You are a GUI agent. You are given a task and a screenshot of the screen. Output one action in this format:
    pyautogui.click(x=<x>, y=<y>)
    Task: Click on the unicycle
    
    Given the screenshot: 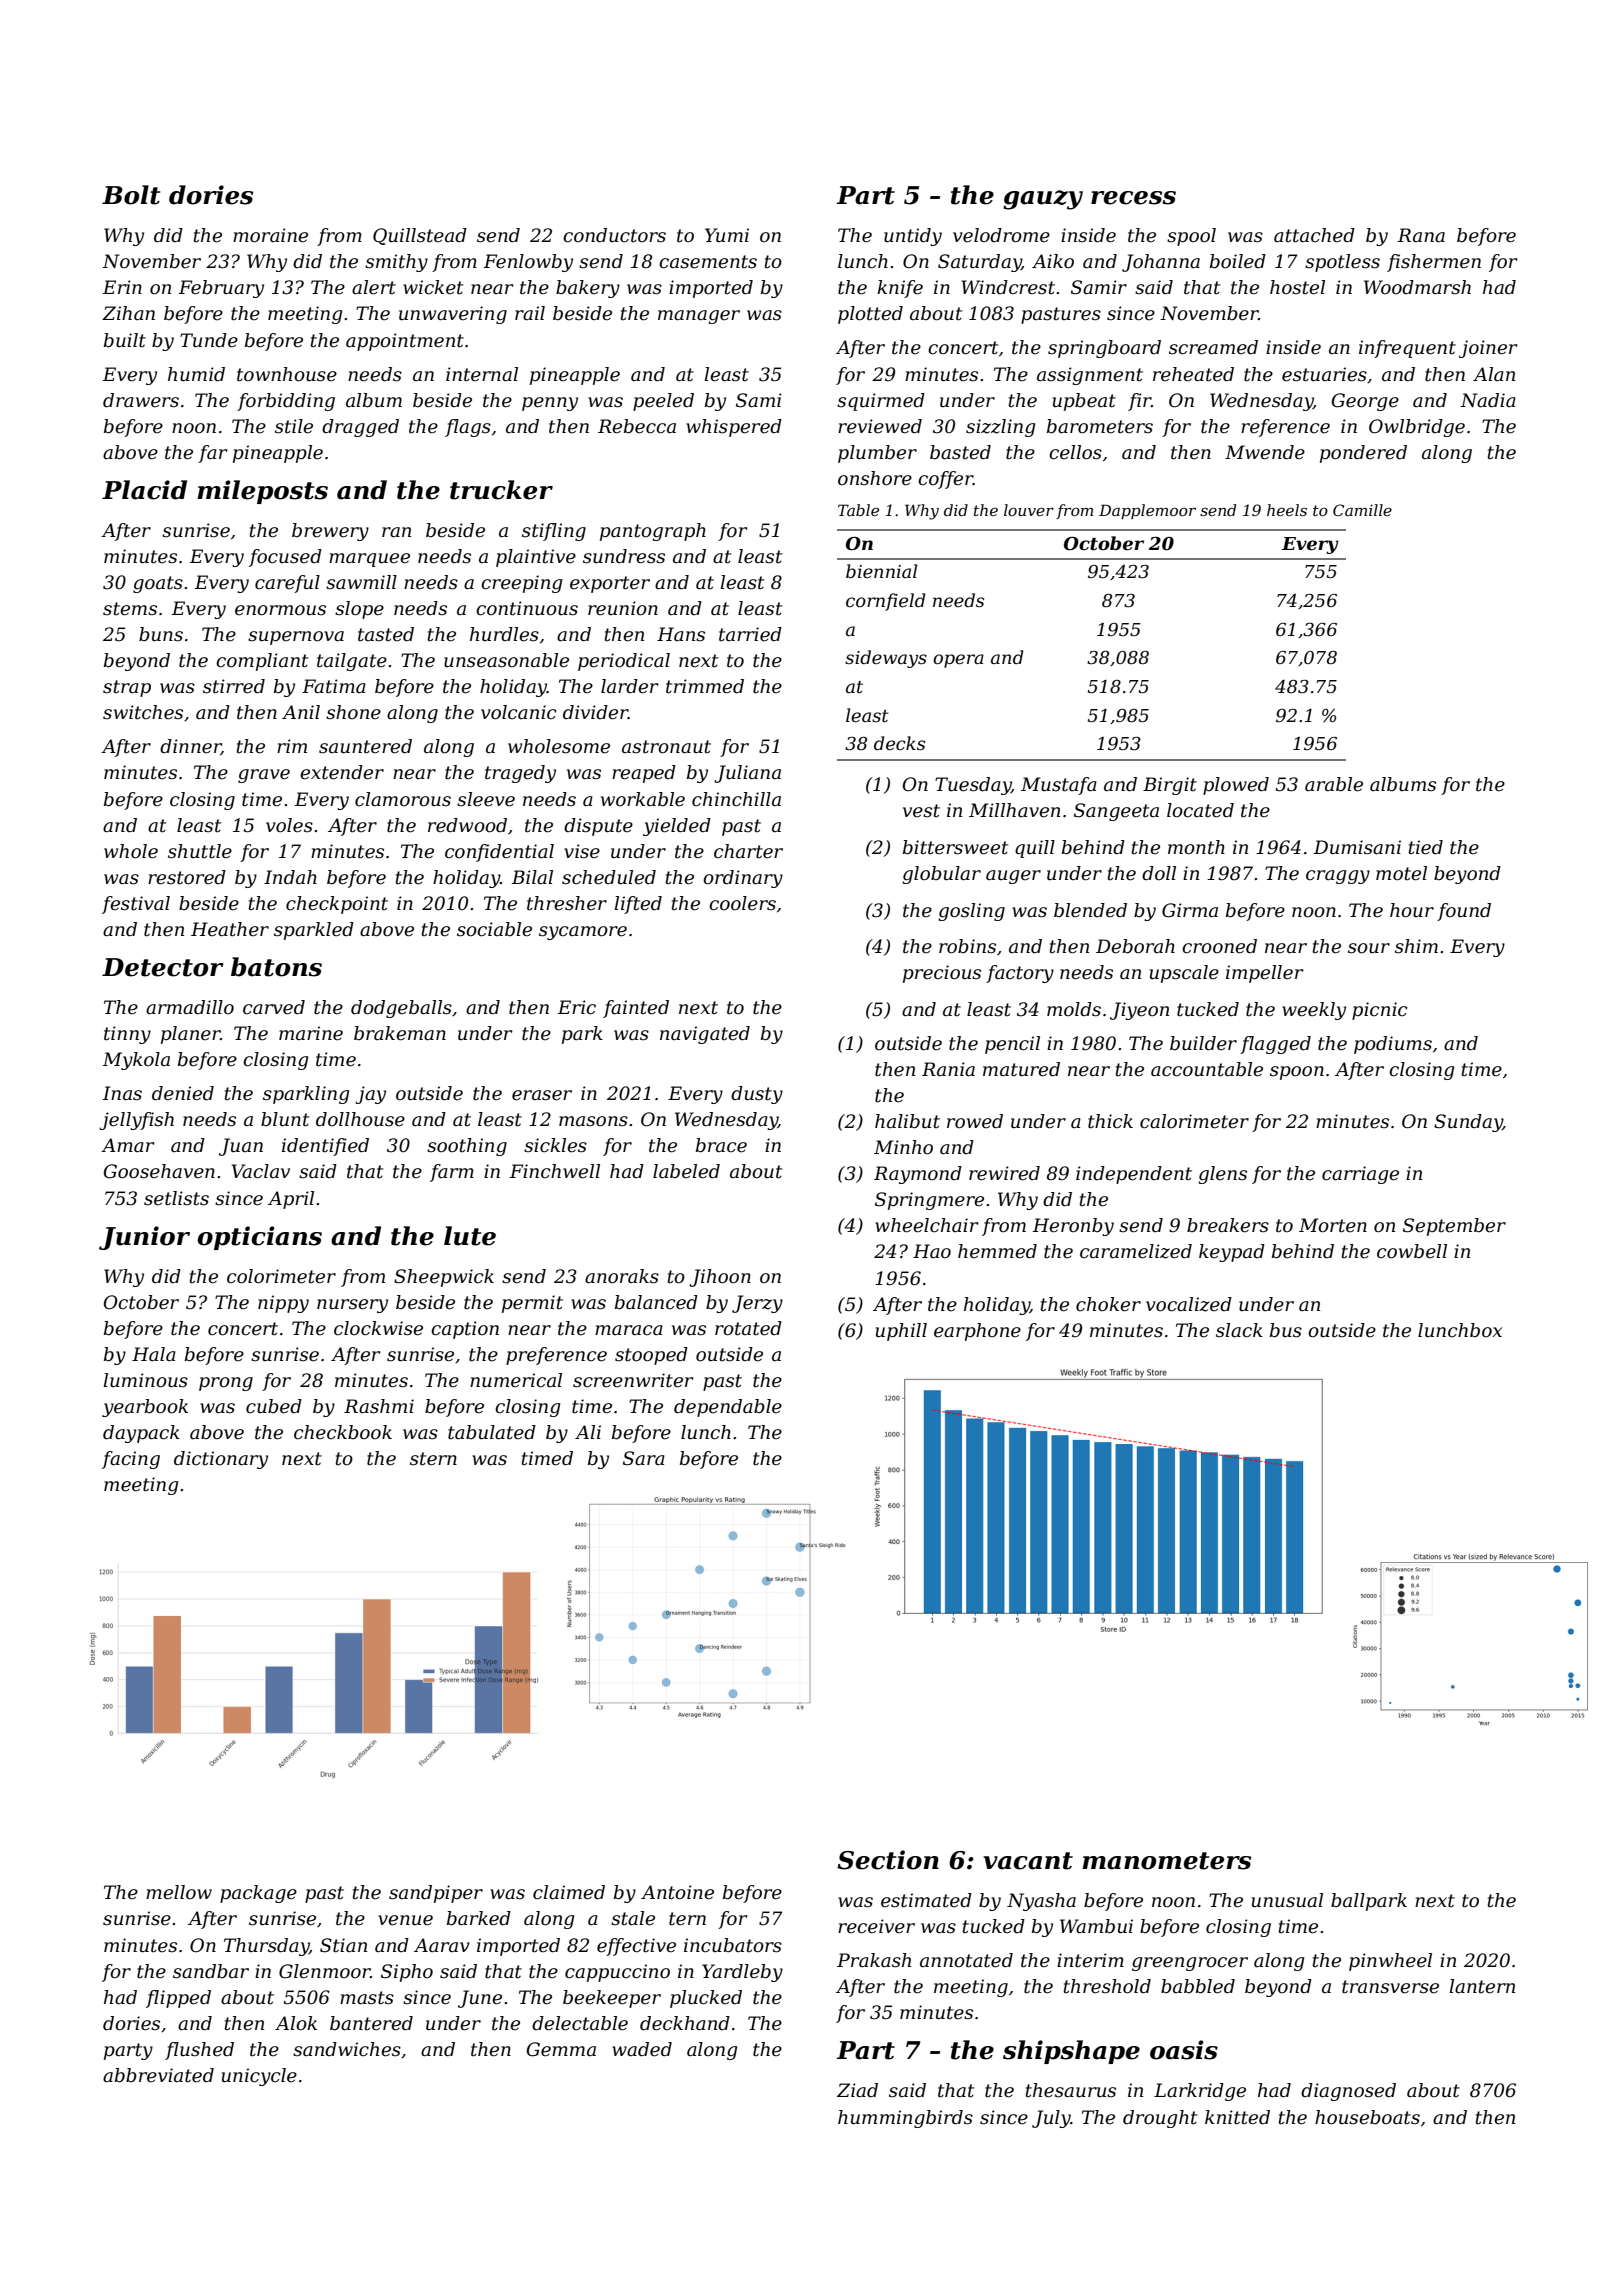 What is the action you would take?
    pyautogui.click(x=259, y=2077)
